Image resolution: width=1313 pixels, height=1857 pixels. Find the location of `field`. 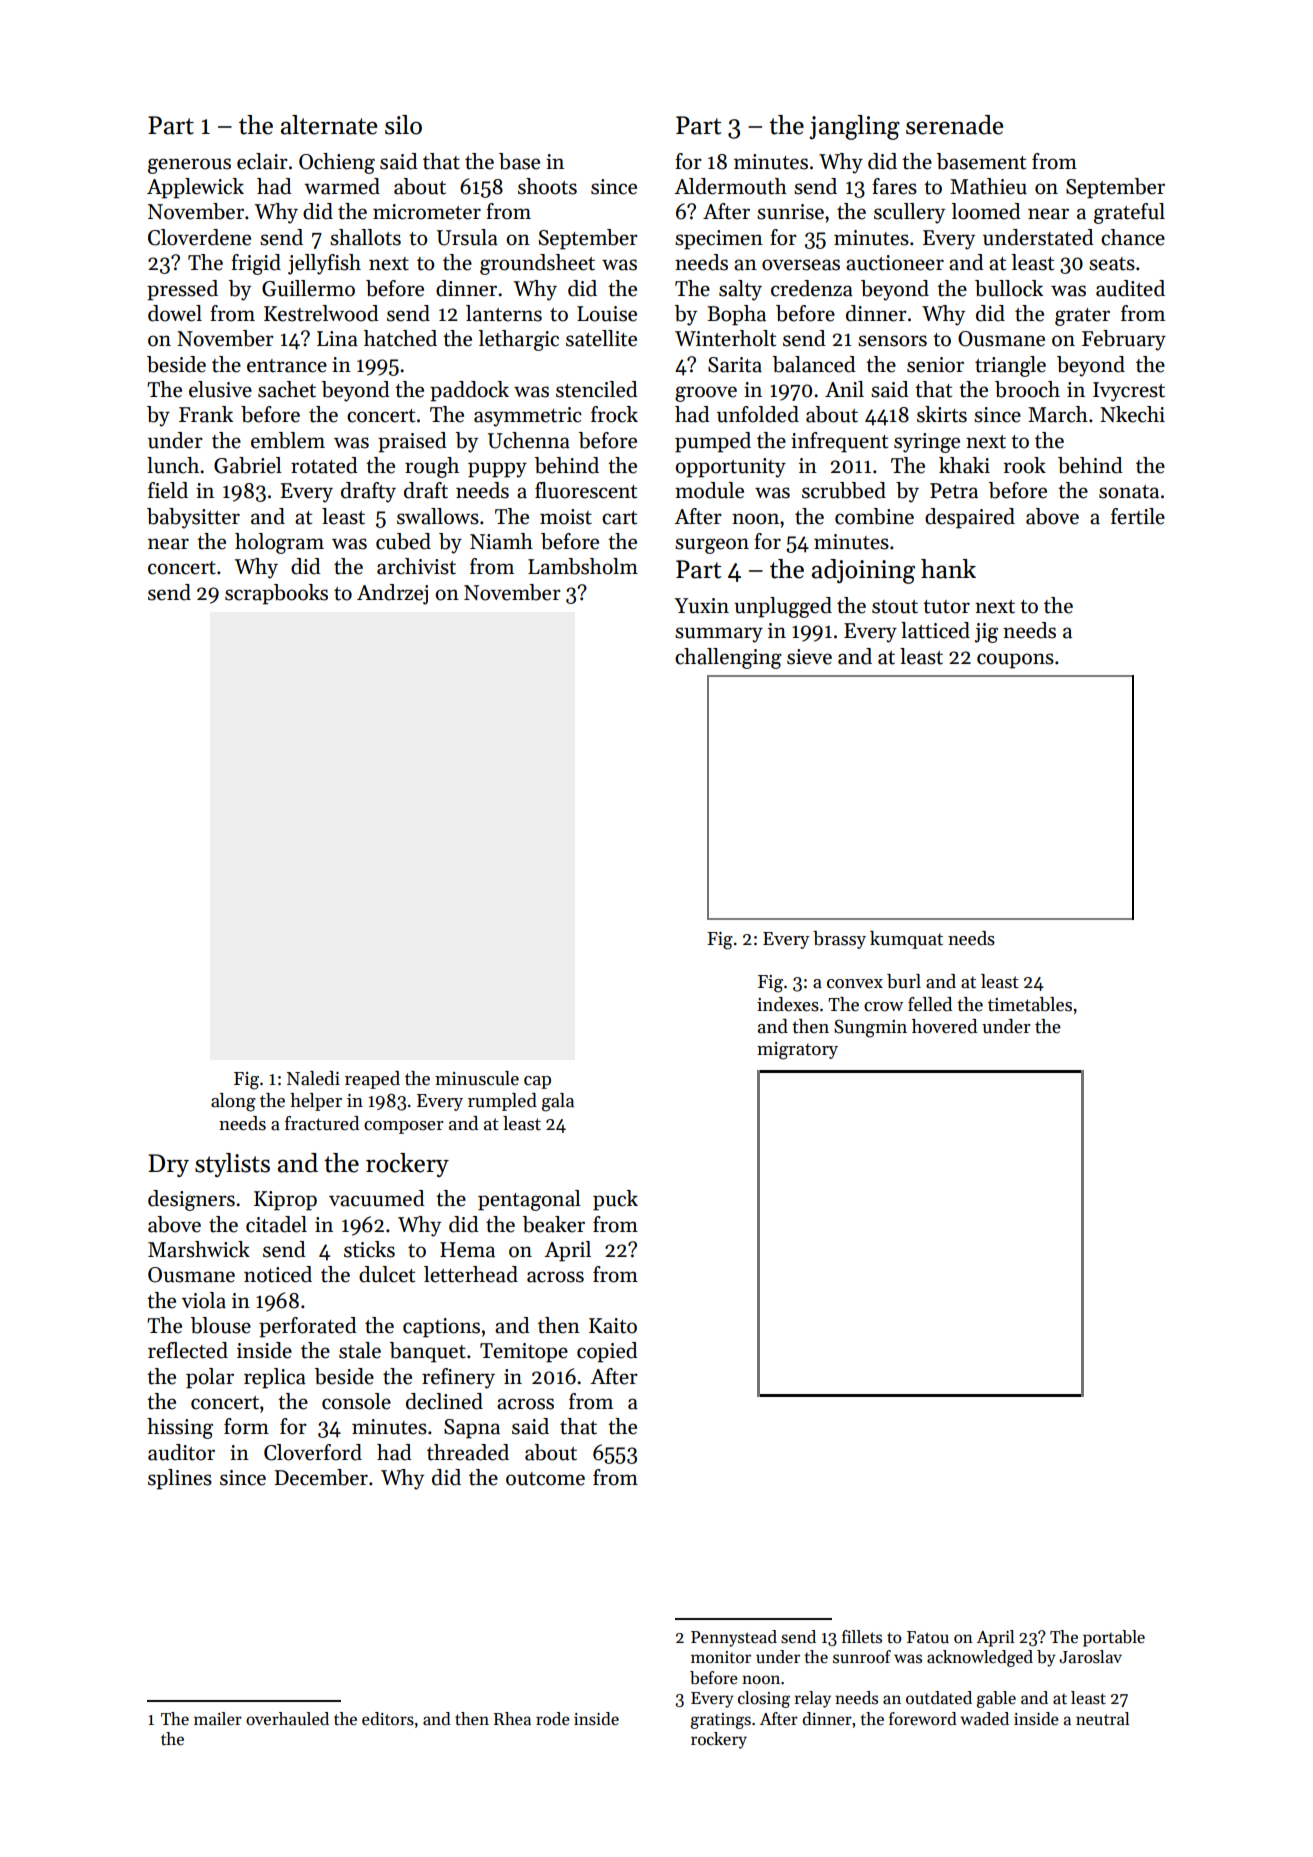

field is located at coordinates (168, 490).
